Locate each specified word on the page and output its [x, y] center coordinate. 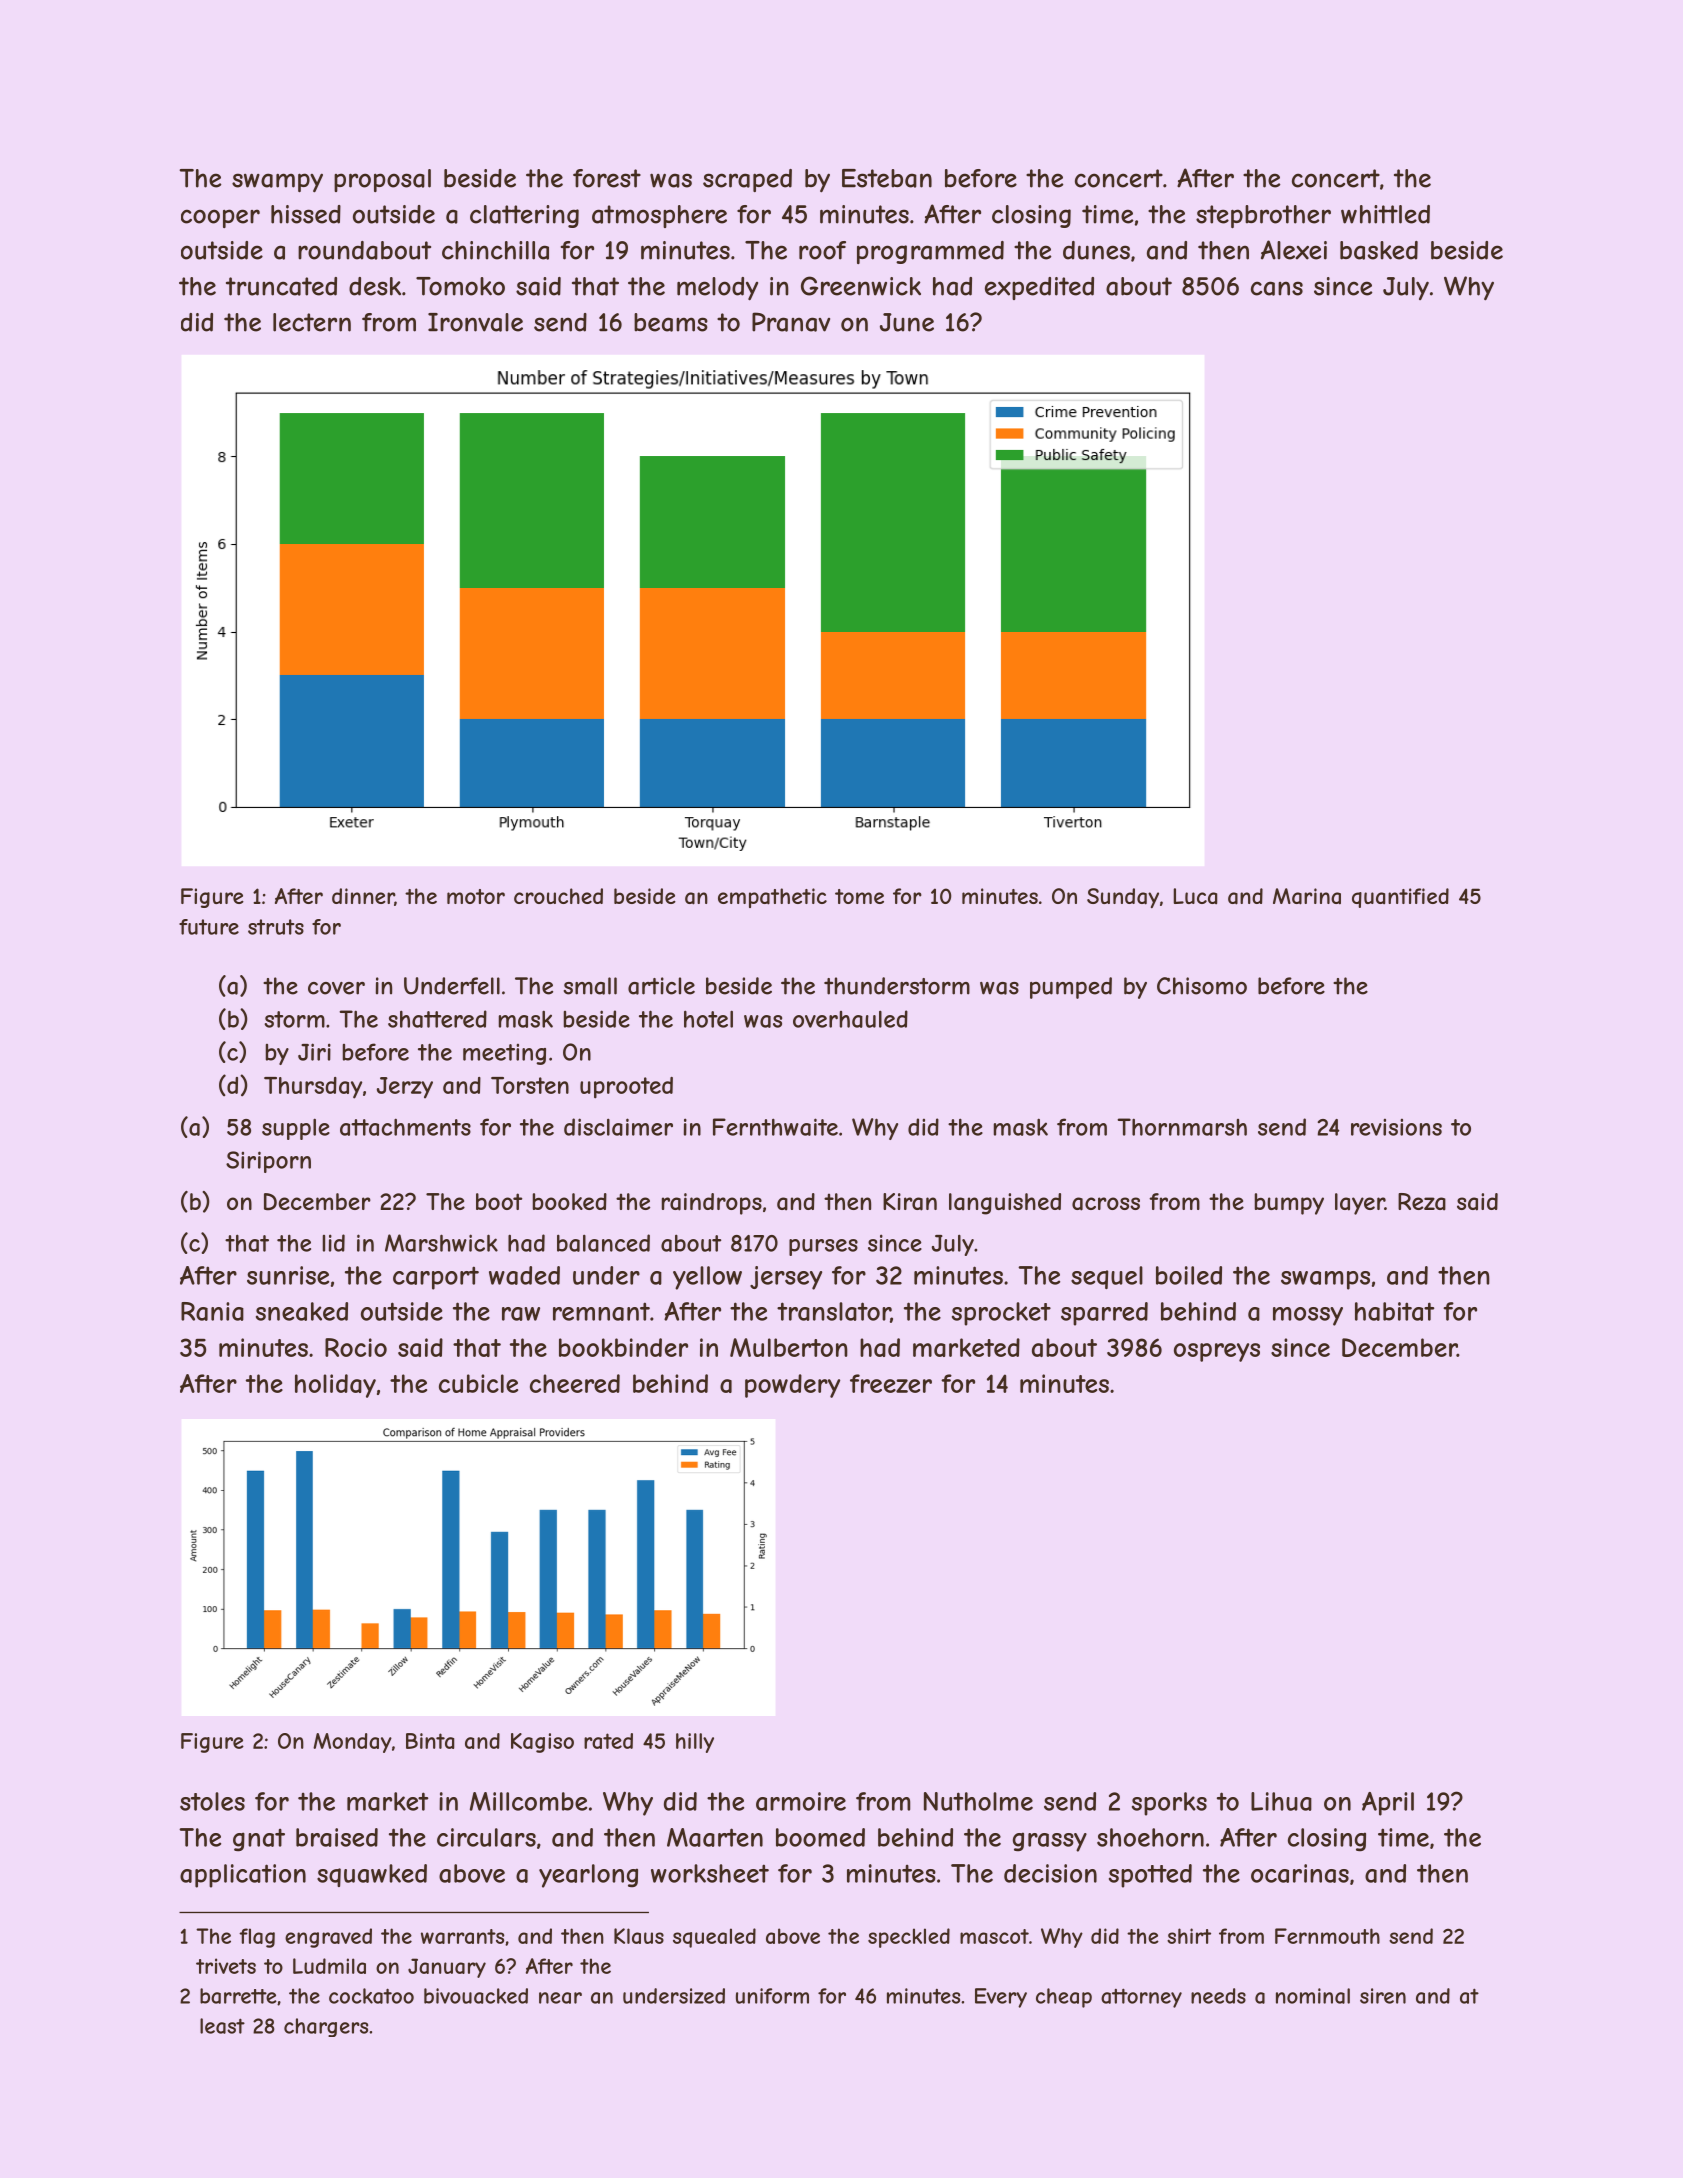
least [222, 2026]
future [209, 927]
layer [1360, 1204]
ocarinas [1300, 1873]
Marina [1307, 896]
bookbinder [623, 1347]
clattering [524, 216]
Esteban [887, 178]
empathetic [772, 898]
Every [1001, 1998]
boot [499, 1201]
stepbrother [1263, 216]
